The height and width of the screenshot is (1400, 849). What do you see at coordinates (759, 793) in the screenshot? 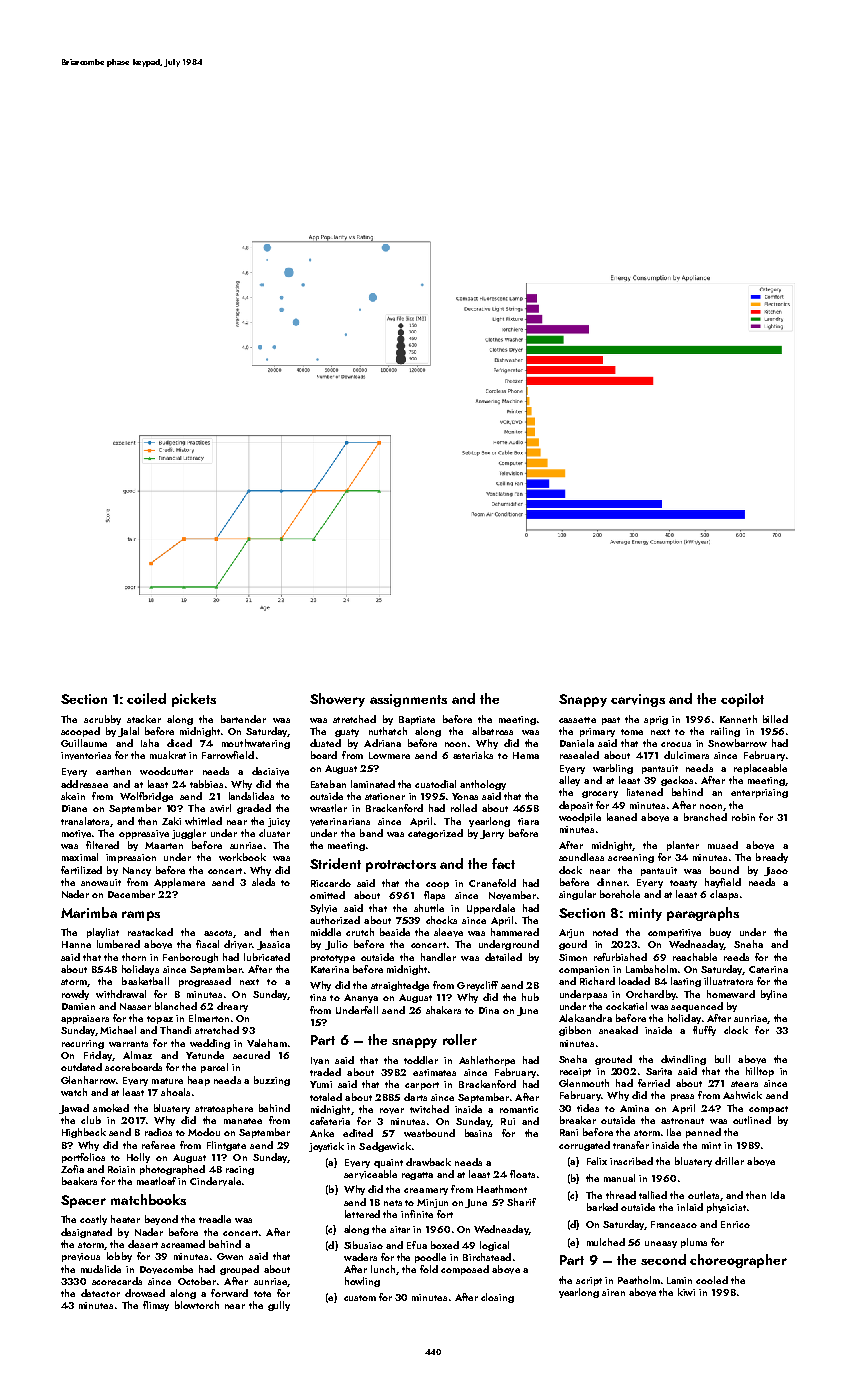
I see `enterprising` at bounding box center [759, 793].
